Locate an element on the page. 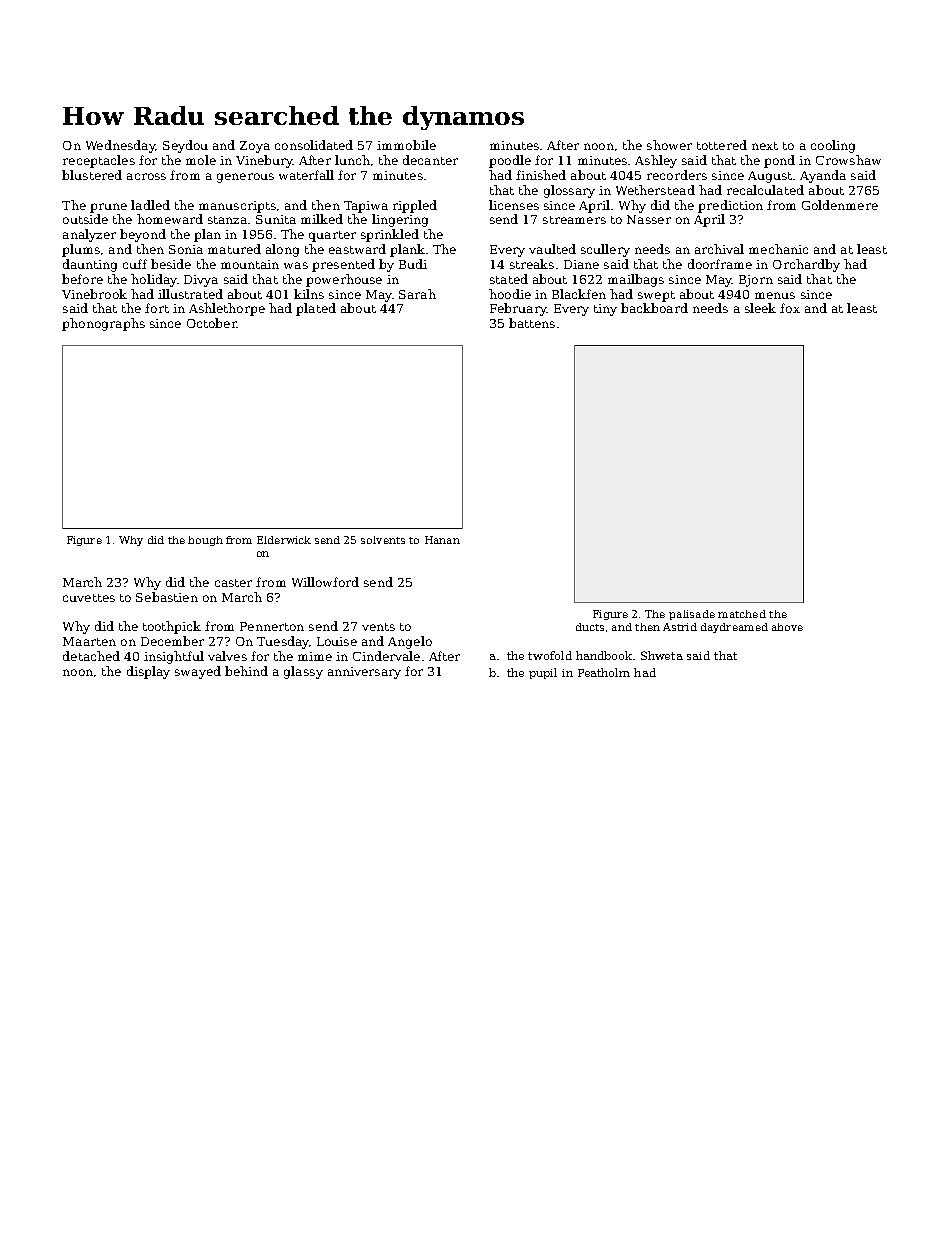 This document has height=1233, width=952. October is located at coordinates (211, 323).
